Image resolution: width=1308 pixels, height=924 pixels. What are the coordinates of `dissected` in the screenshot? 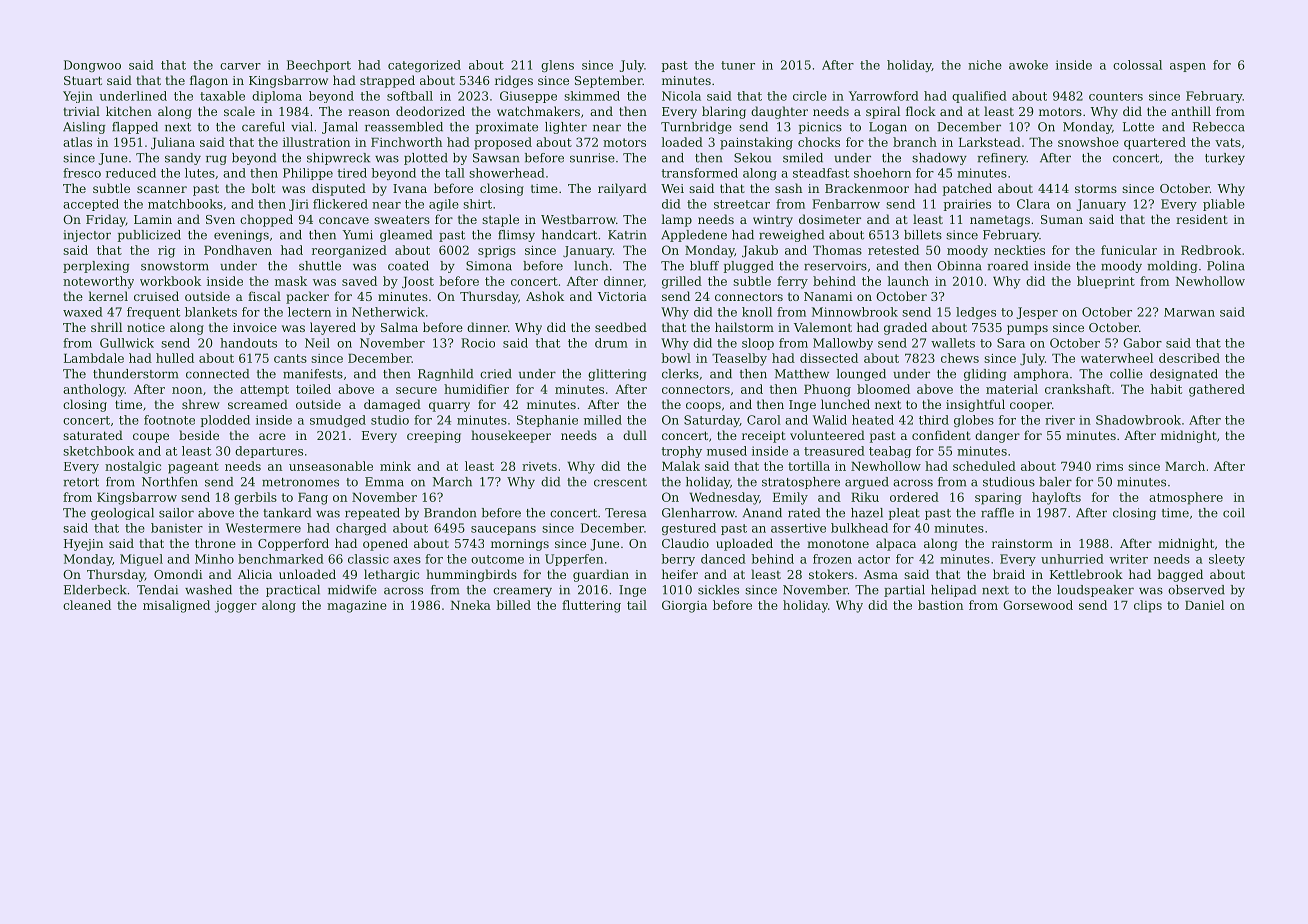 It's located at (829, 358).
